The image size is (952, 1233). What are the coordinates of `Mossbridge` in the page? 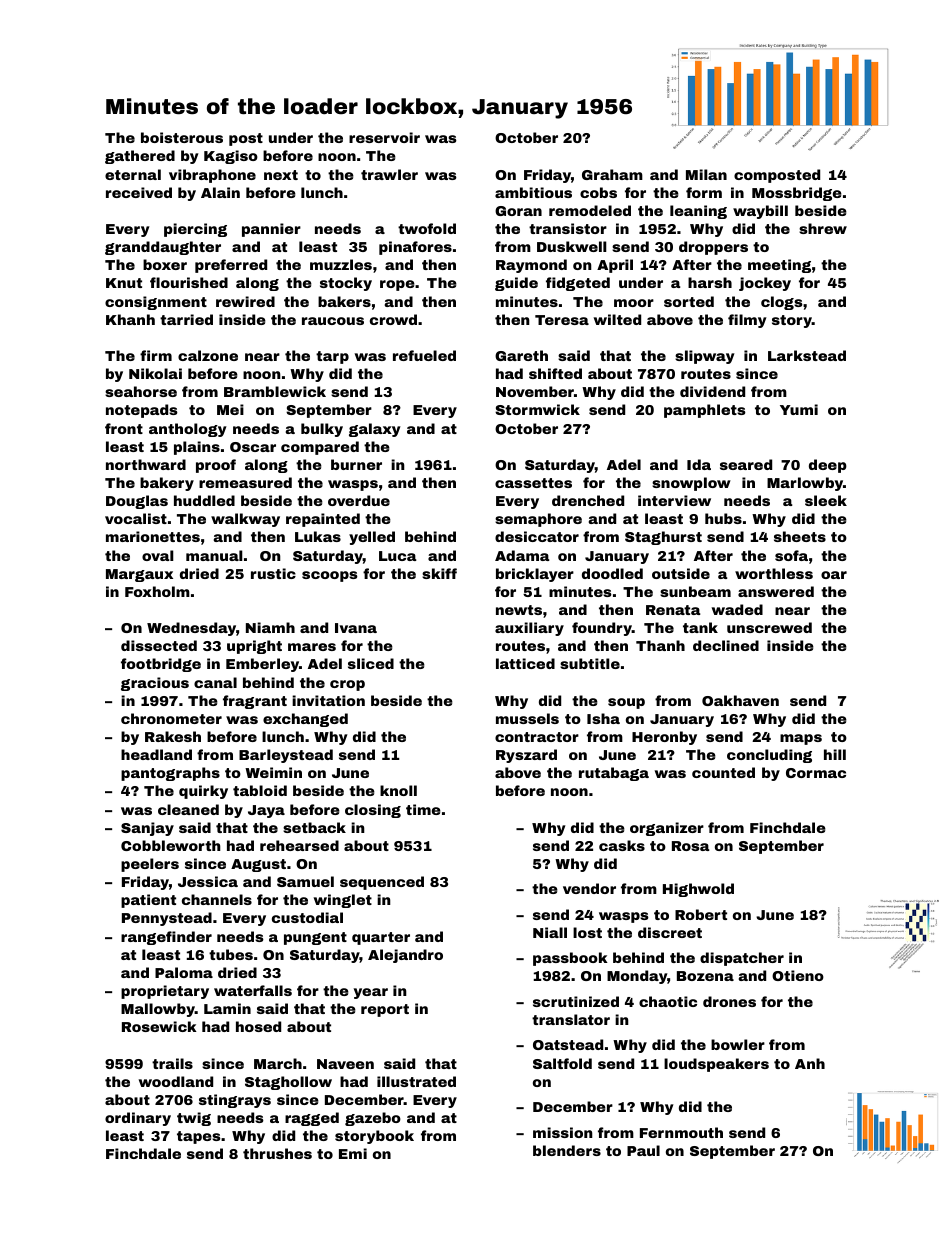 It's located at (797, 194).
